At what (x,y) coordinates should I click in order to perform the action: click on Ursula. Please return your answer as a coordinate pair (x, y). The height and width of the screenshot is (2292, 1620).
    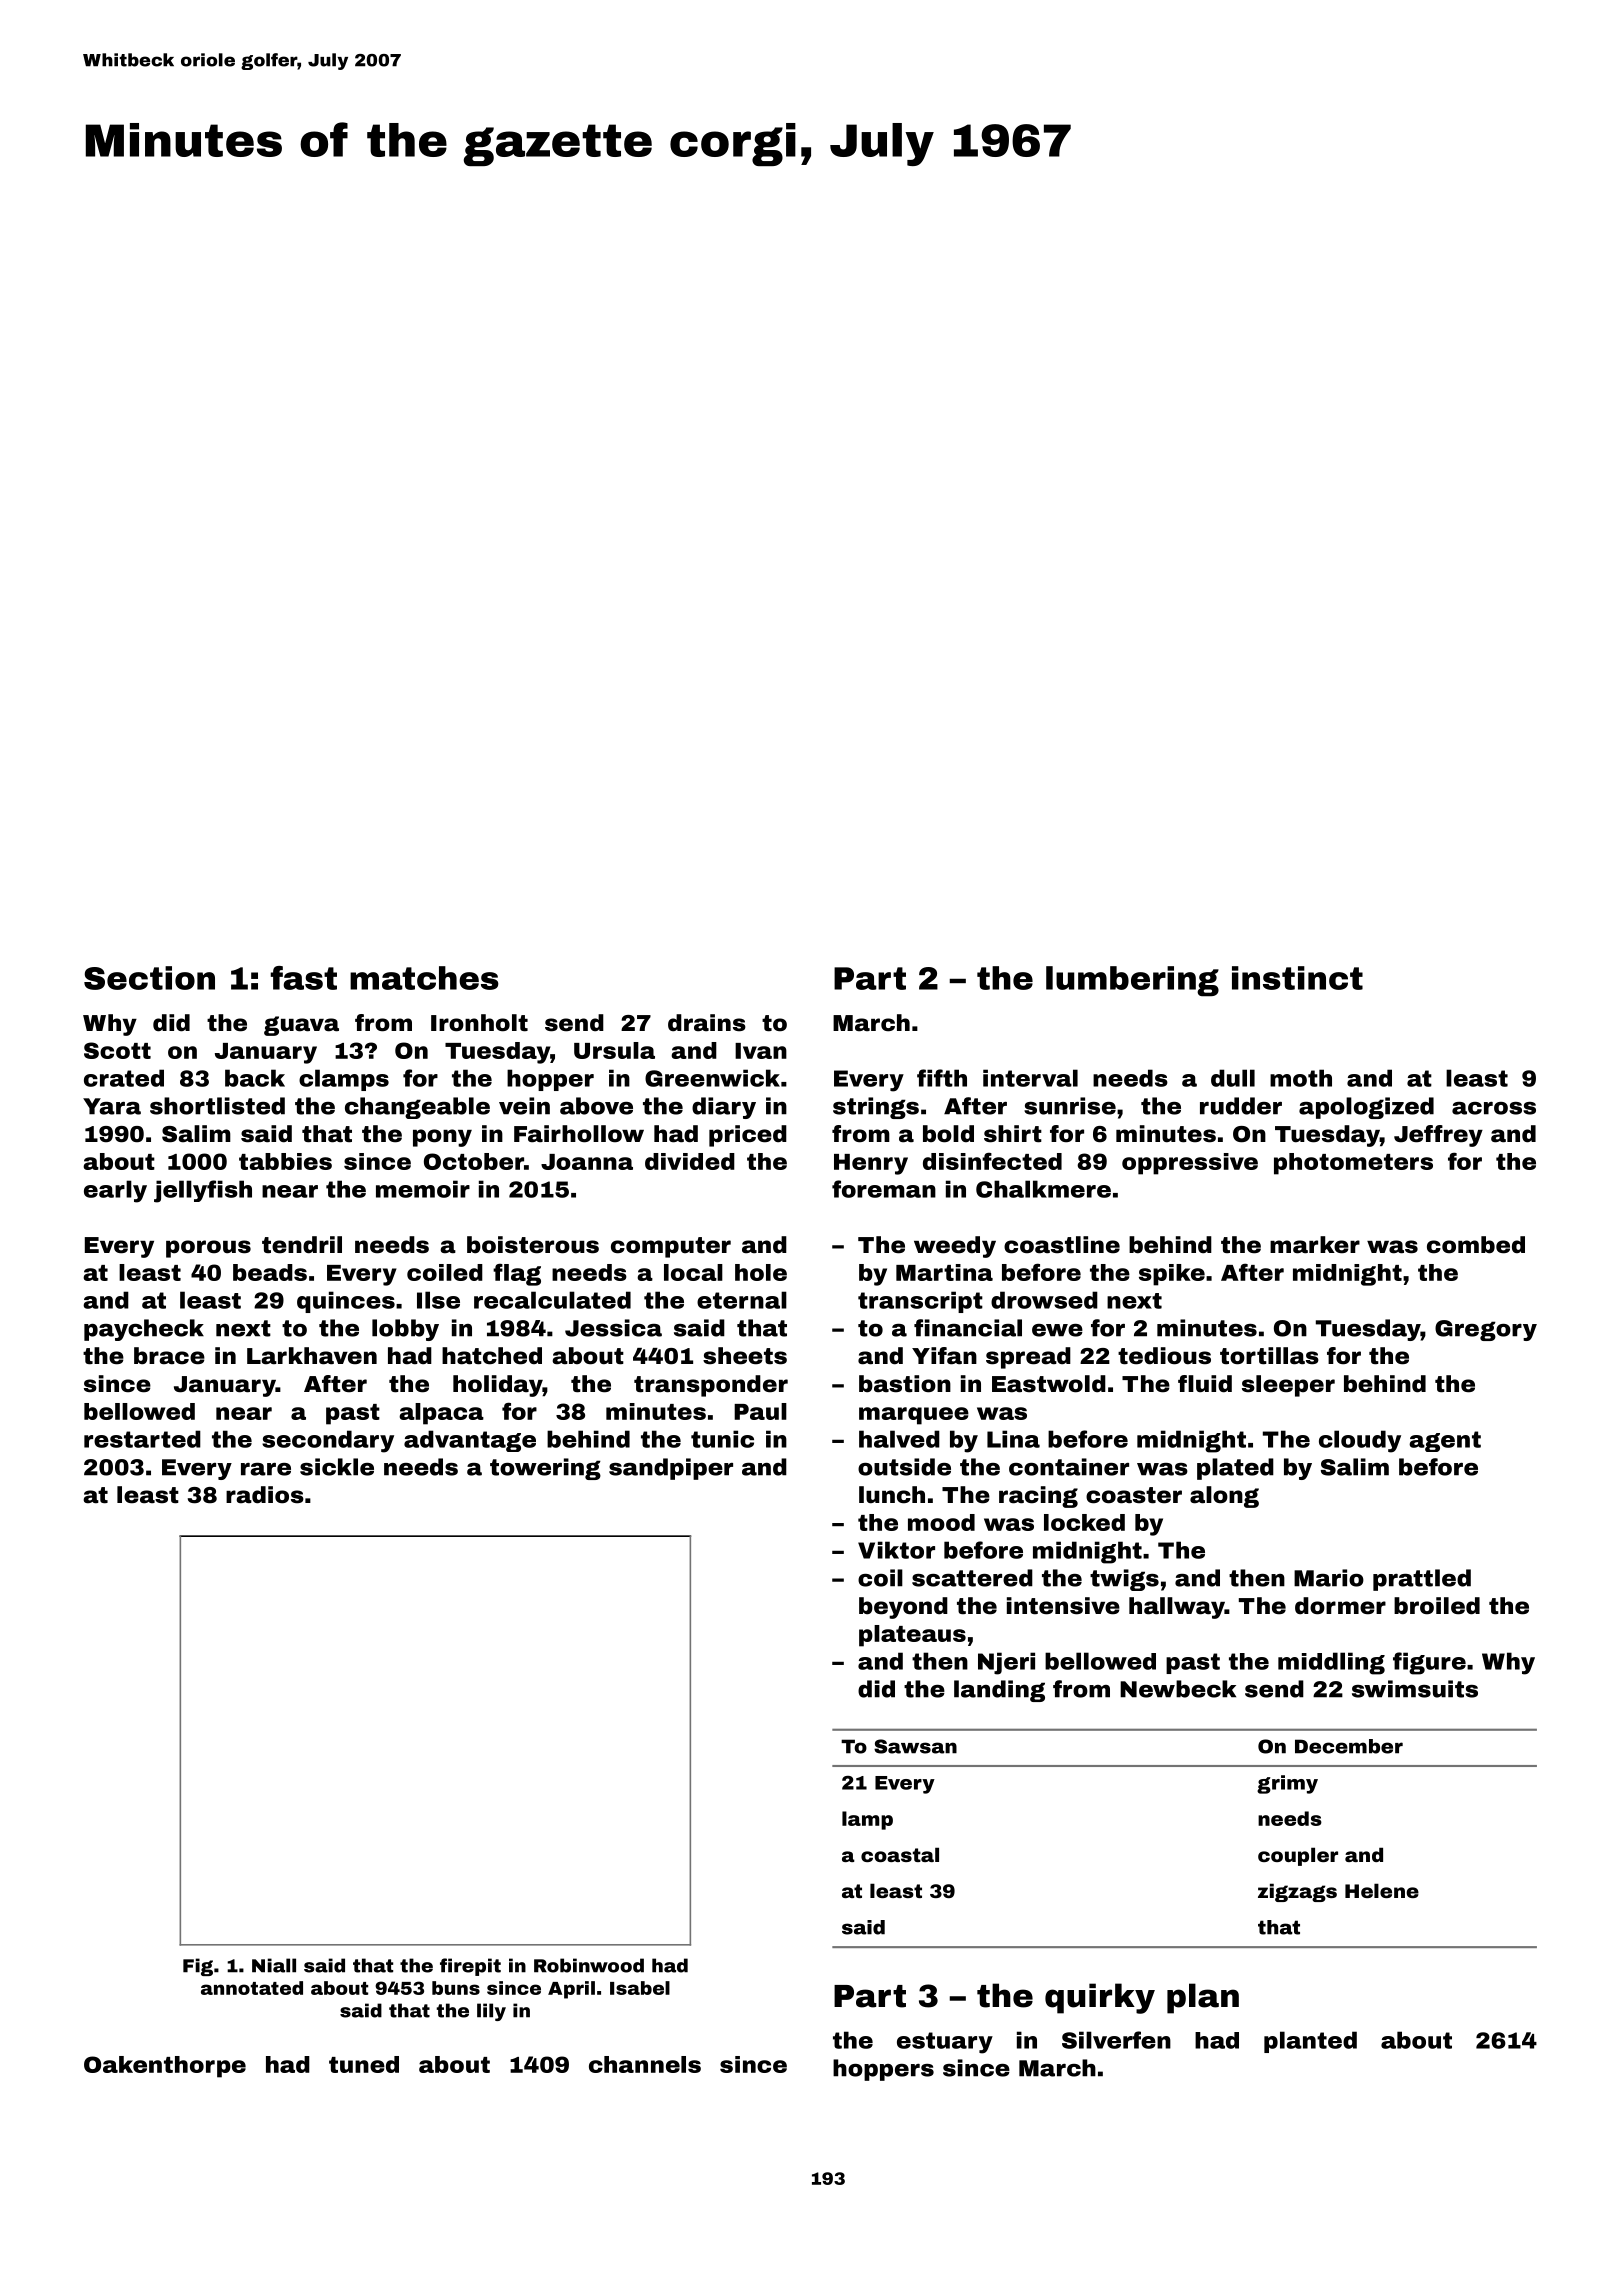
    Looking at the image, I should click on (614, 1050).
